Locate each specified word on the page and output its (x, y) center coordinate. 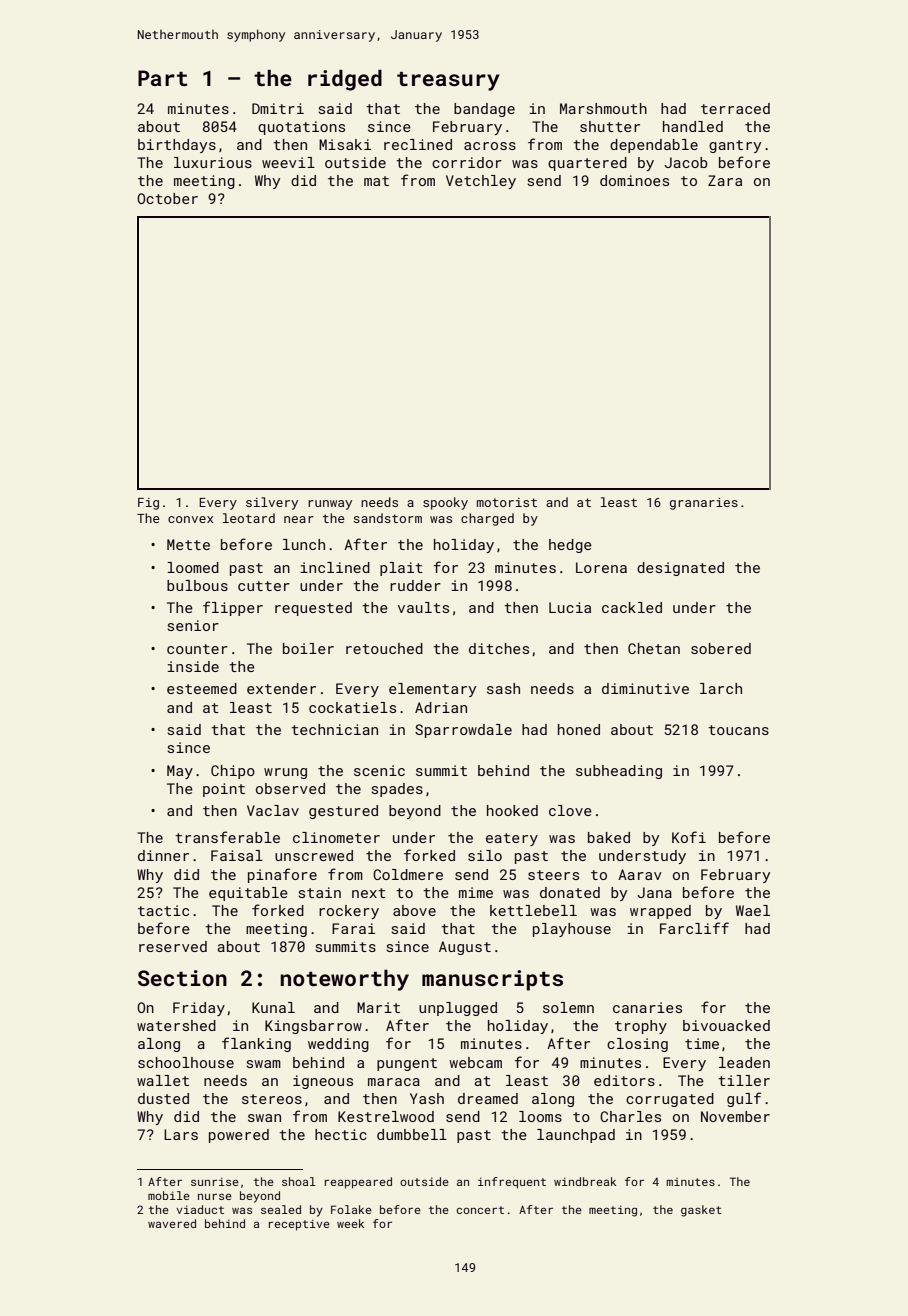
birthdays (177, 146)
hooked (512, 810)
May (180, 772)
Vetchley (481, 182)
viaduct (200, 1209)
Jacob (686, 162)
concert (480, 1210)
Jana (654, 892)
